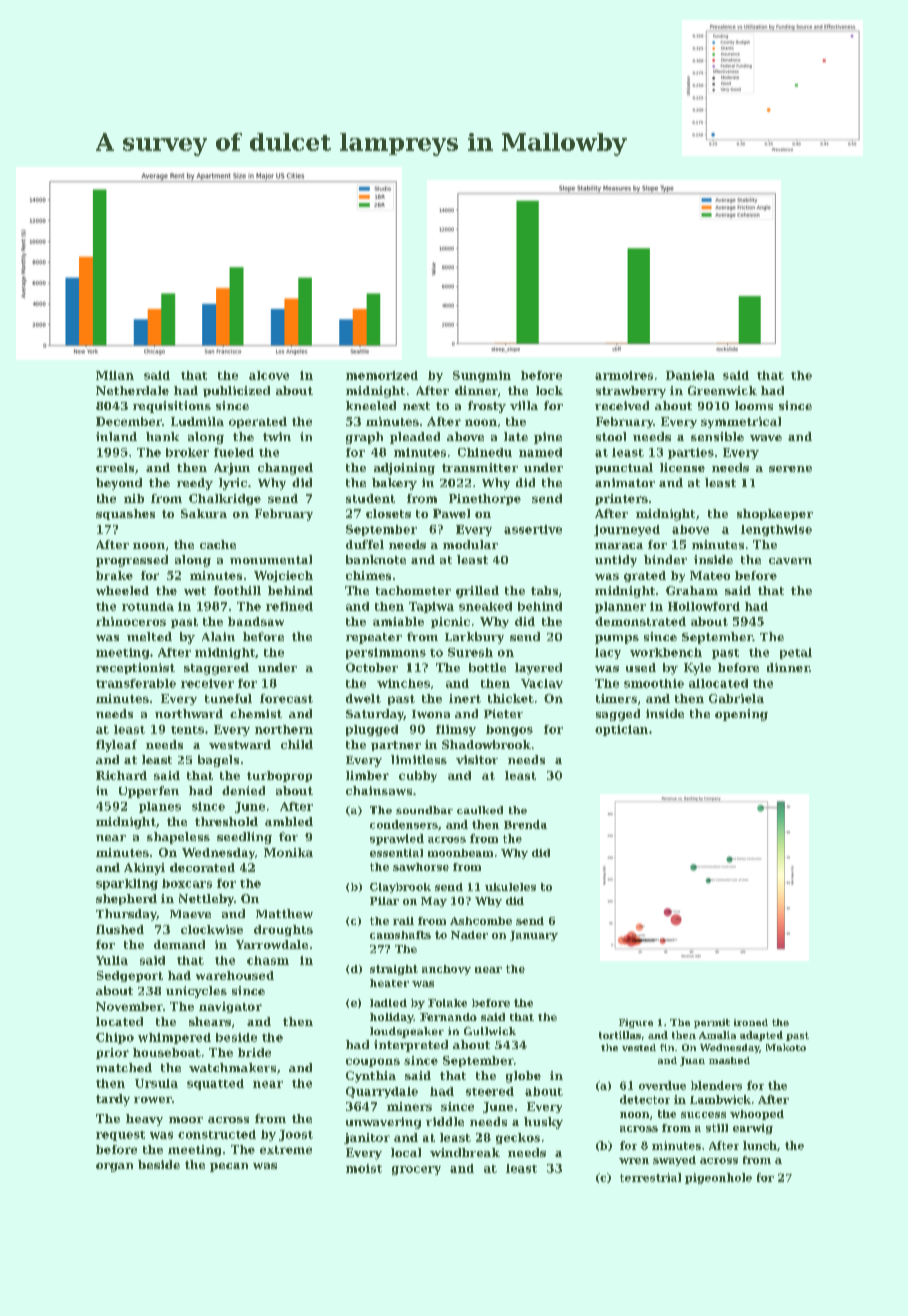 Image resolution: width=908 pixels, height=1316 pixels. I want to click on miners, so click(409, 1106).
